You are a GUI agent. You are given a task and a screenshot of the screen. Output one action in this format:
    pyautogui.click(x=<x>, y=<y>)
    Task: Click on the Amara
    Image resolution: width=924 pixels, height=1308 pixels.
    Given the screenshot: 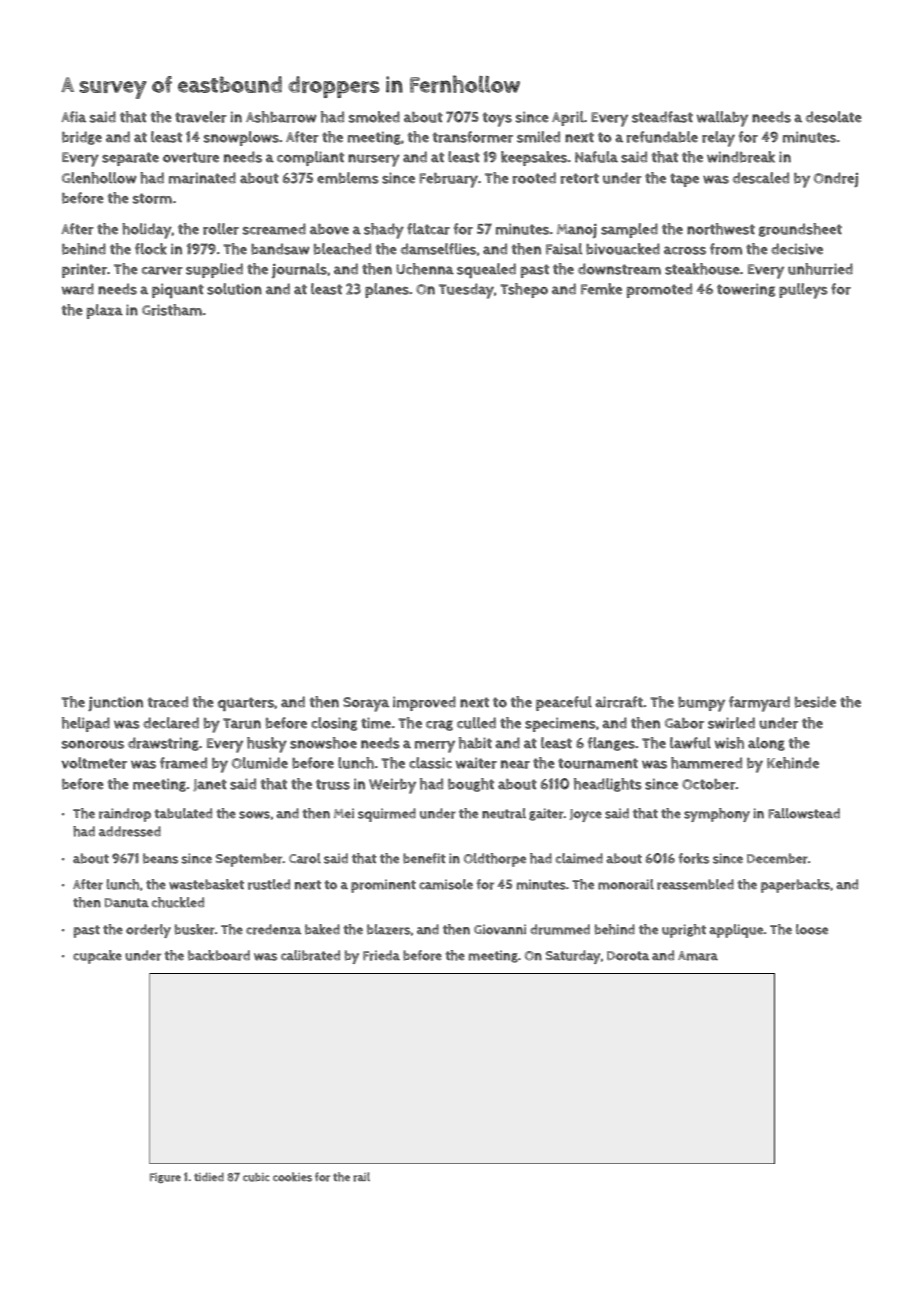 What is the action you would take?
    pyautogui.click(x=698, y=956)
